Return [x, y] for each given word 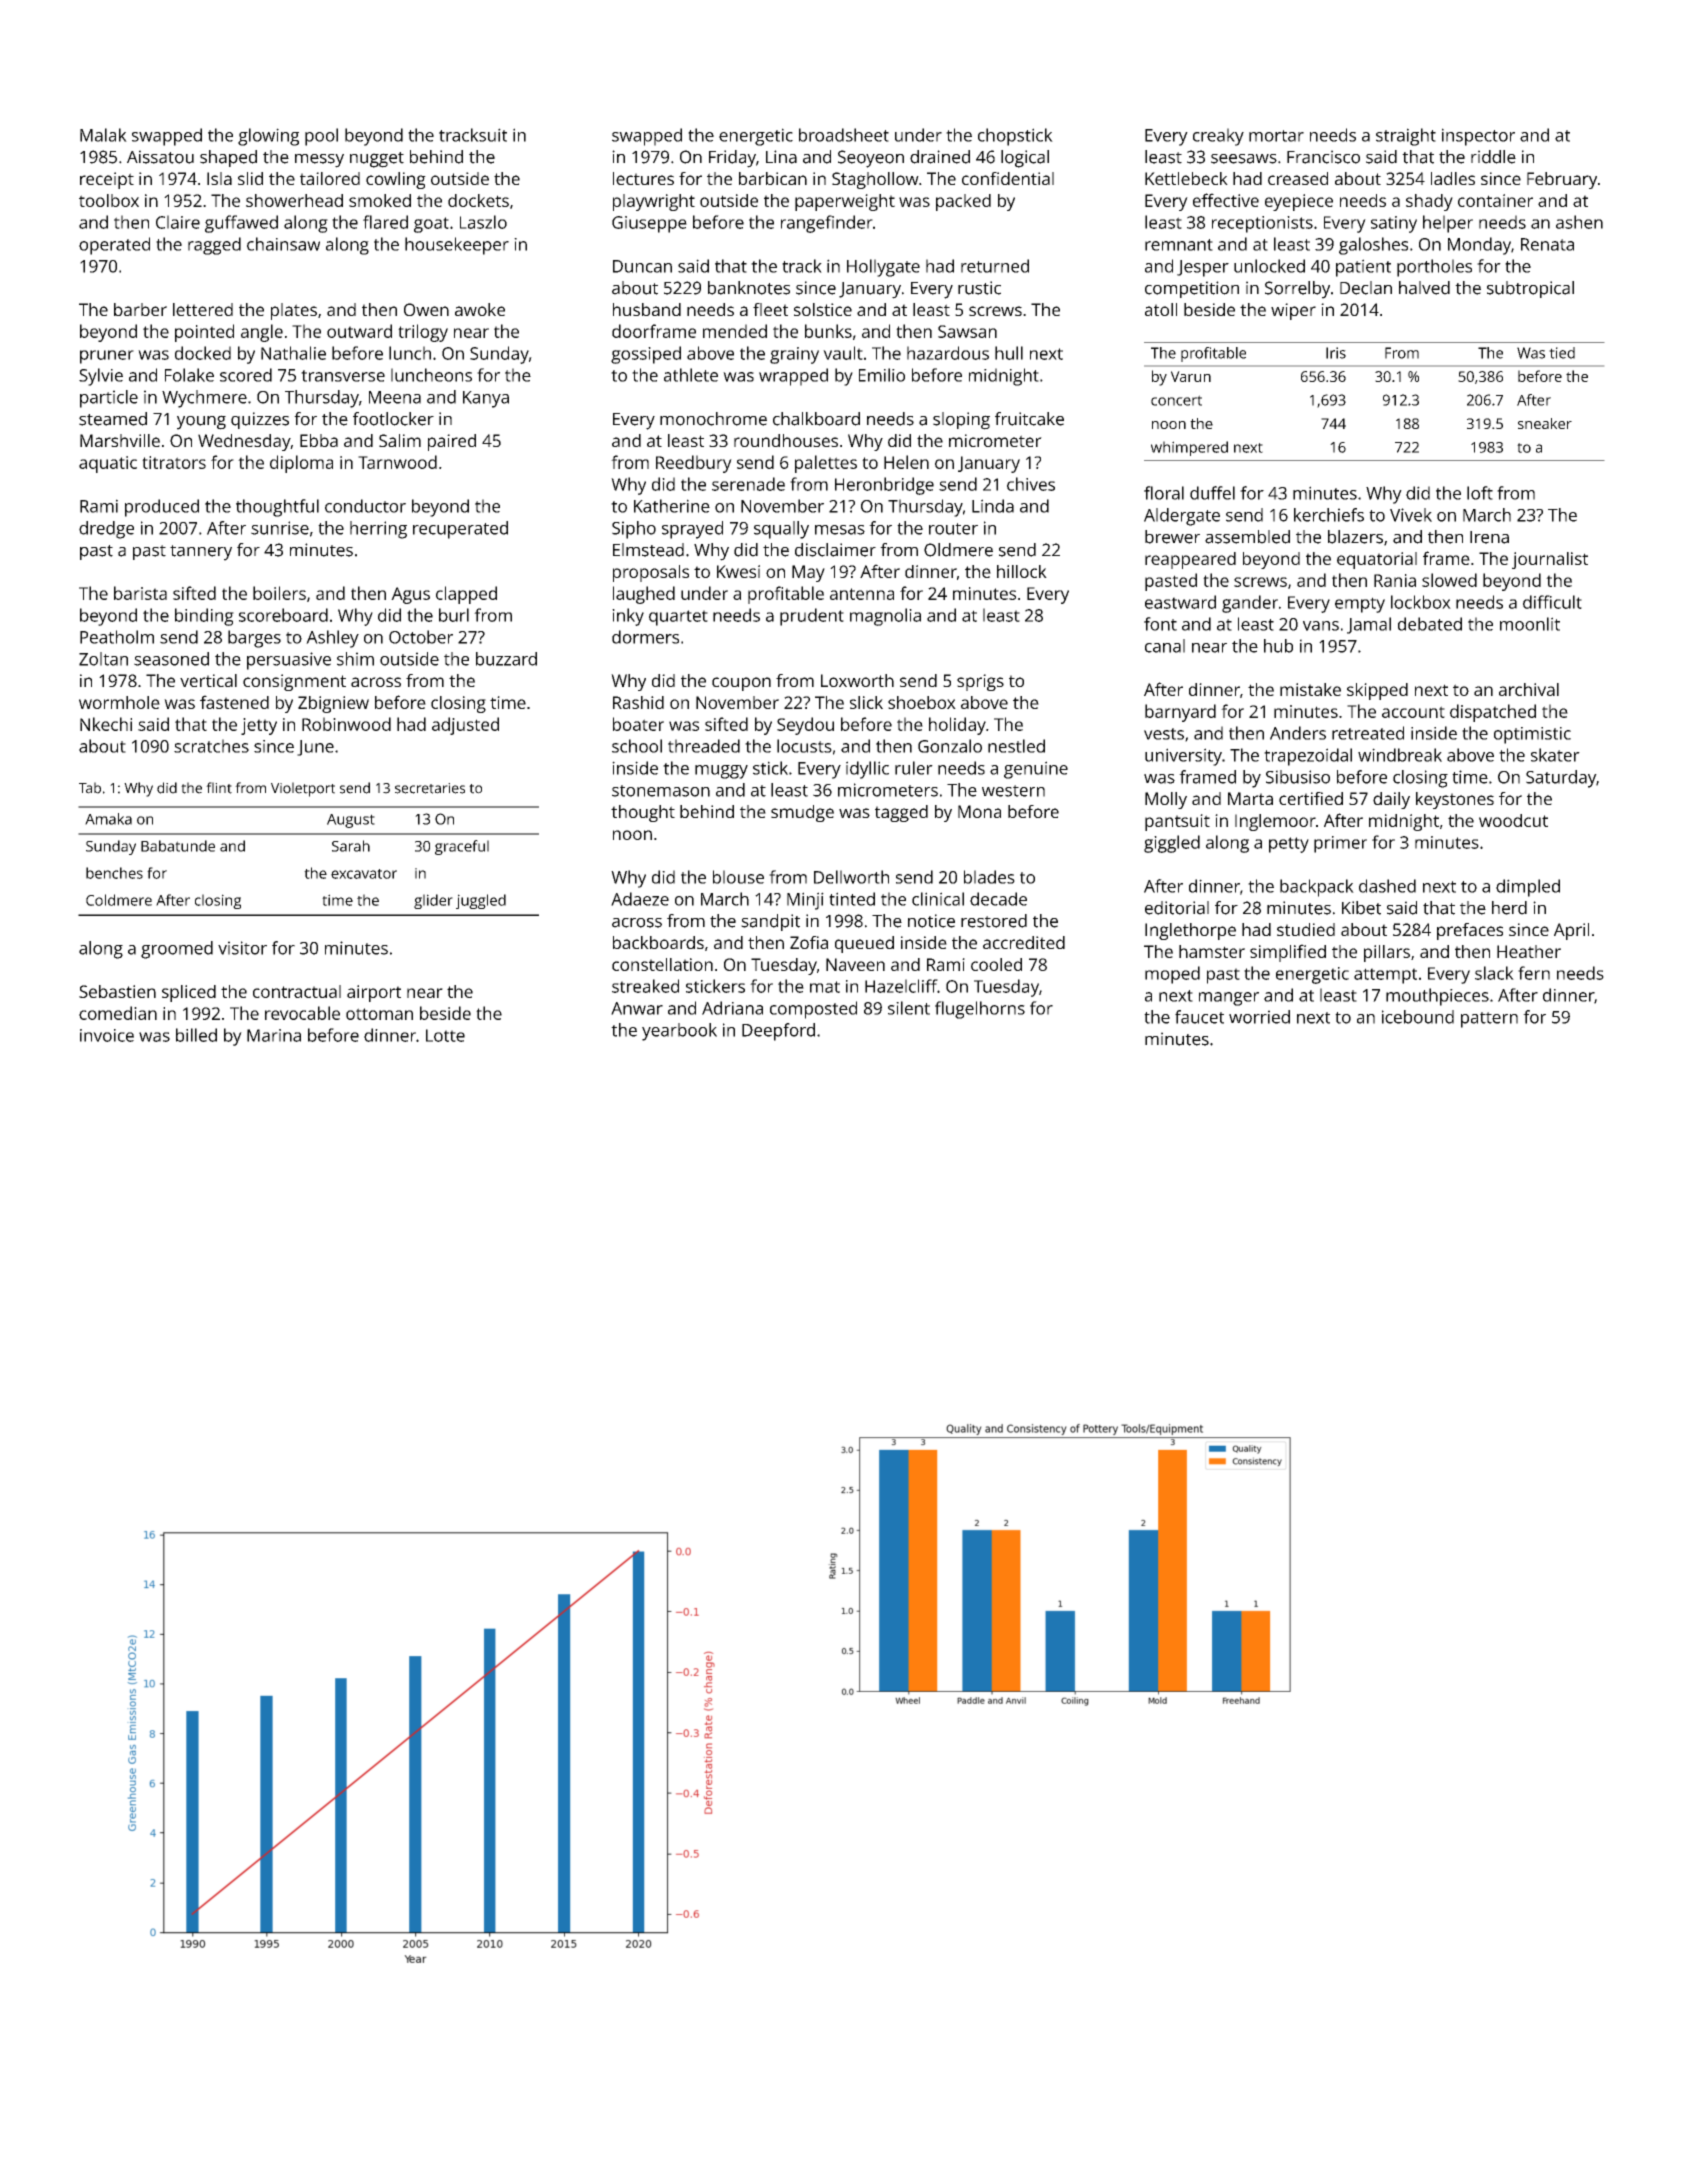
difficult [1552, 602]
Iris [1336, 353]
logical [1025, 159]
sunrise [280, 528]
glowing [268, 137]
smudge [802, 813]
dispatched [1493, 713]
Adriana [732, 1008]
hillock [1022, 571]
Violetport [303, 789]
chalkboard [816, 419]
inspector [1478, 137]
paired [452, 442]
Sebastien [117, 991]
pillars [1387, 953]
